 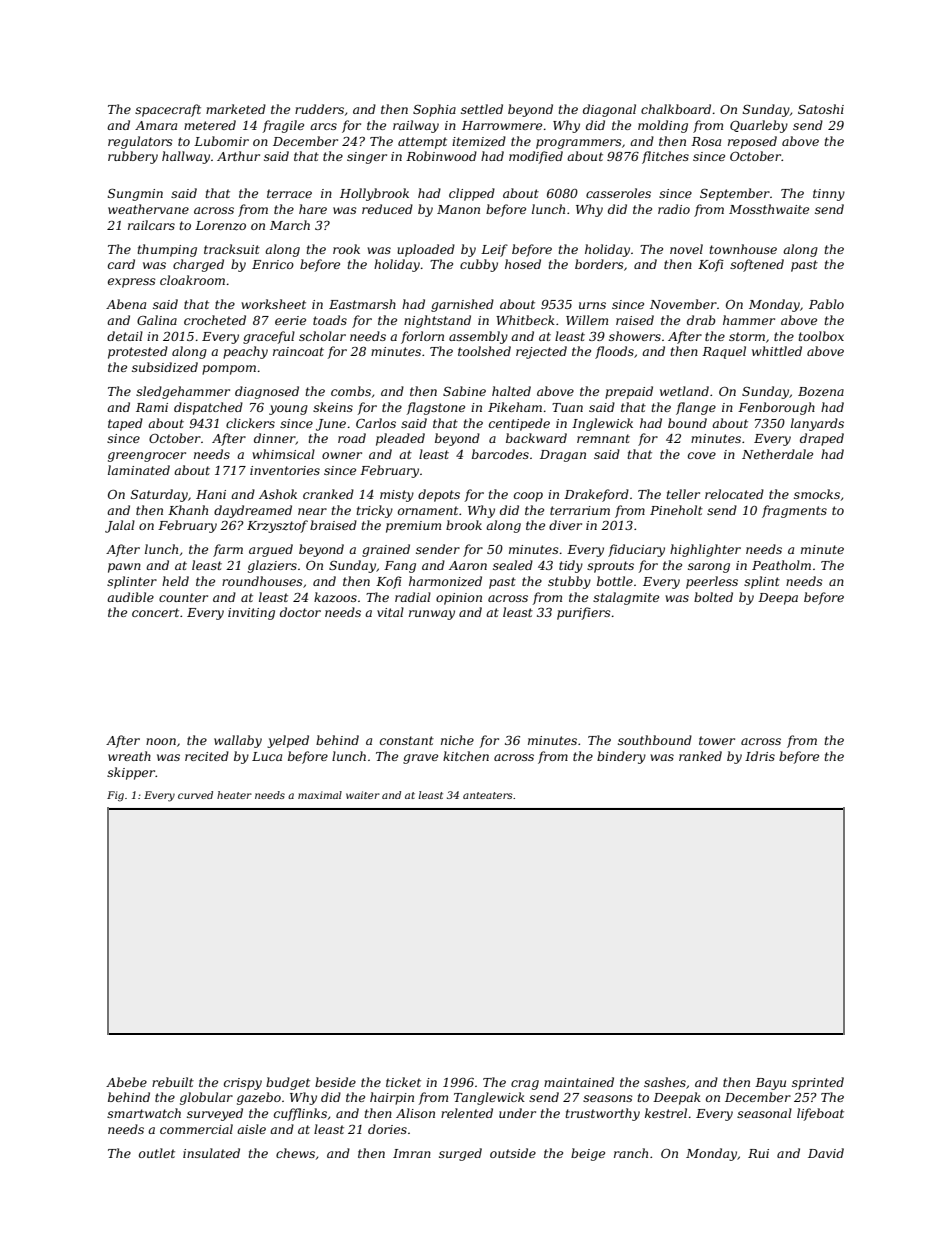 What do you see at coordinates (829, 195) in the screenshot?
I see `tinny` at bounding box center [829, 195].
